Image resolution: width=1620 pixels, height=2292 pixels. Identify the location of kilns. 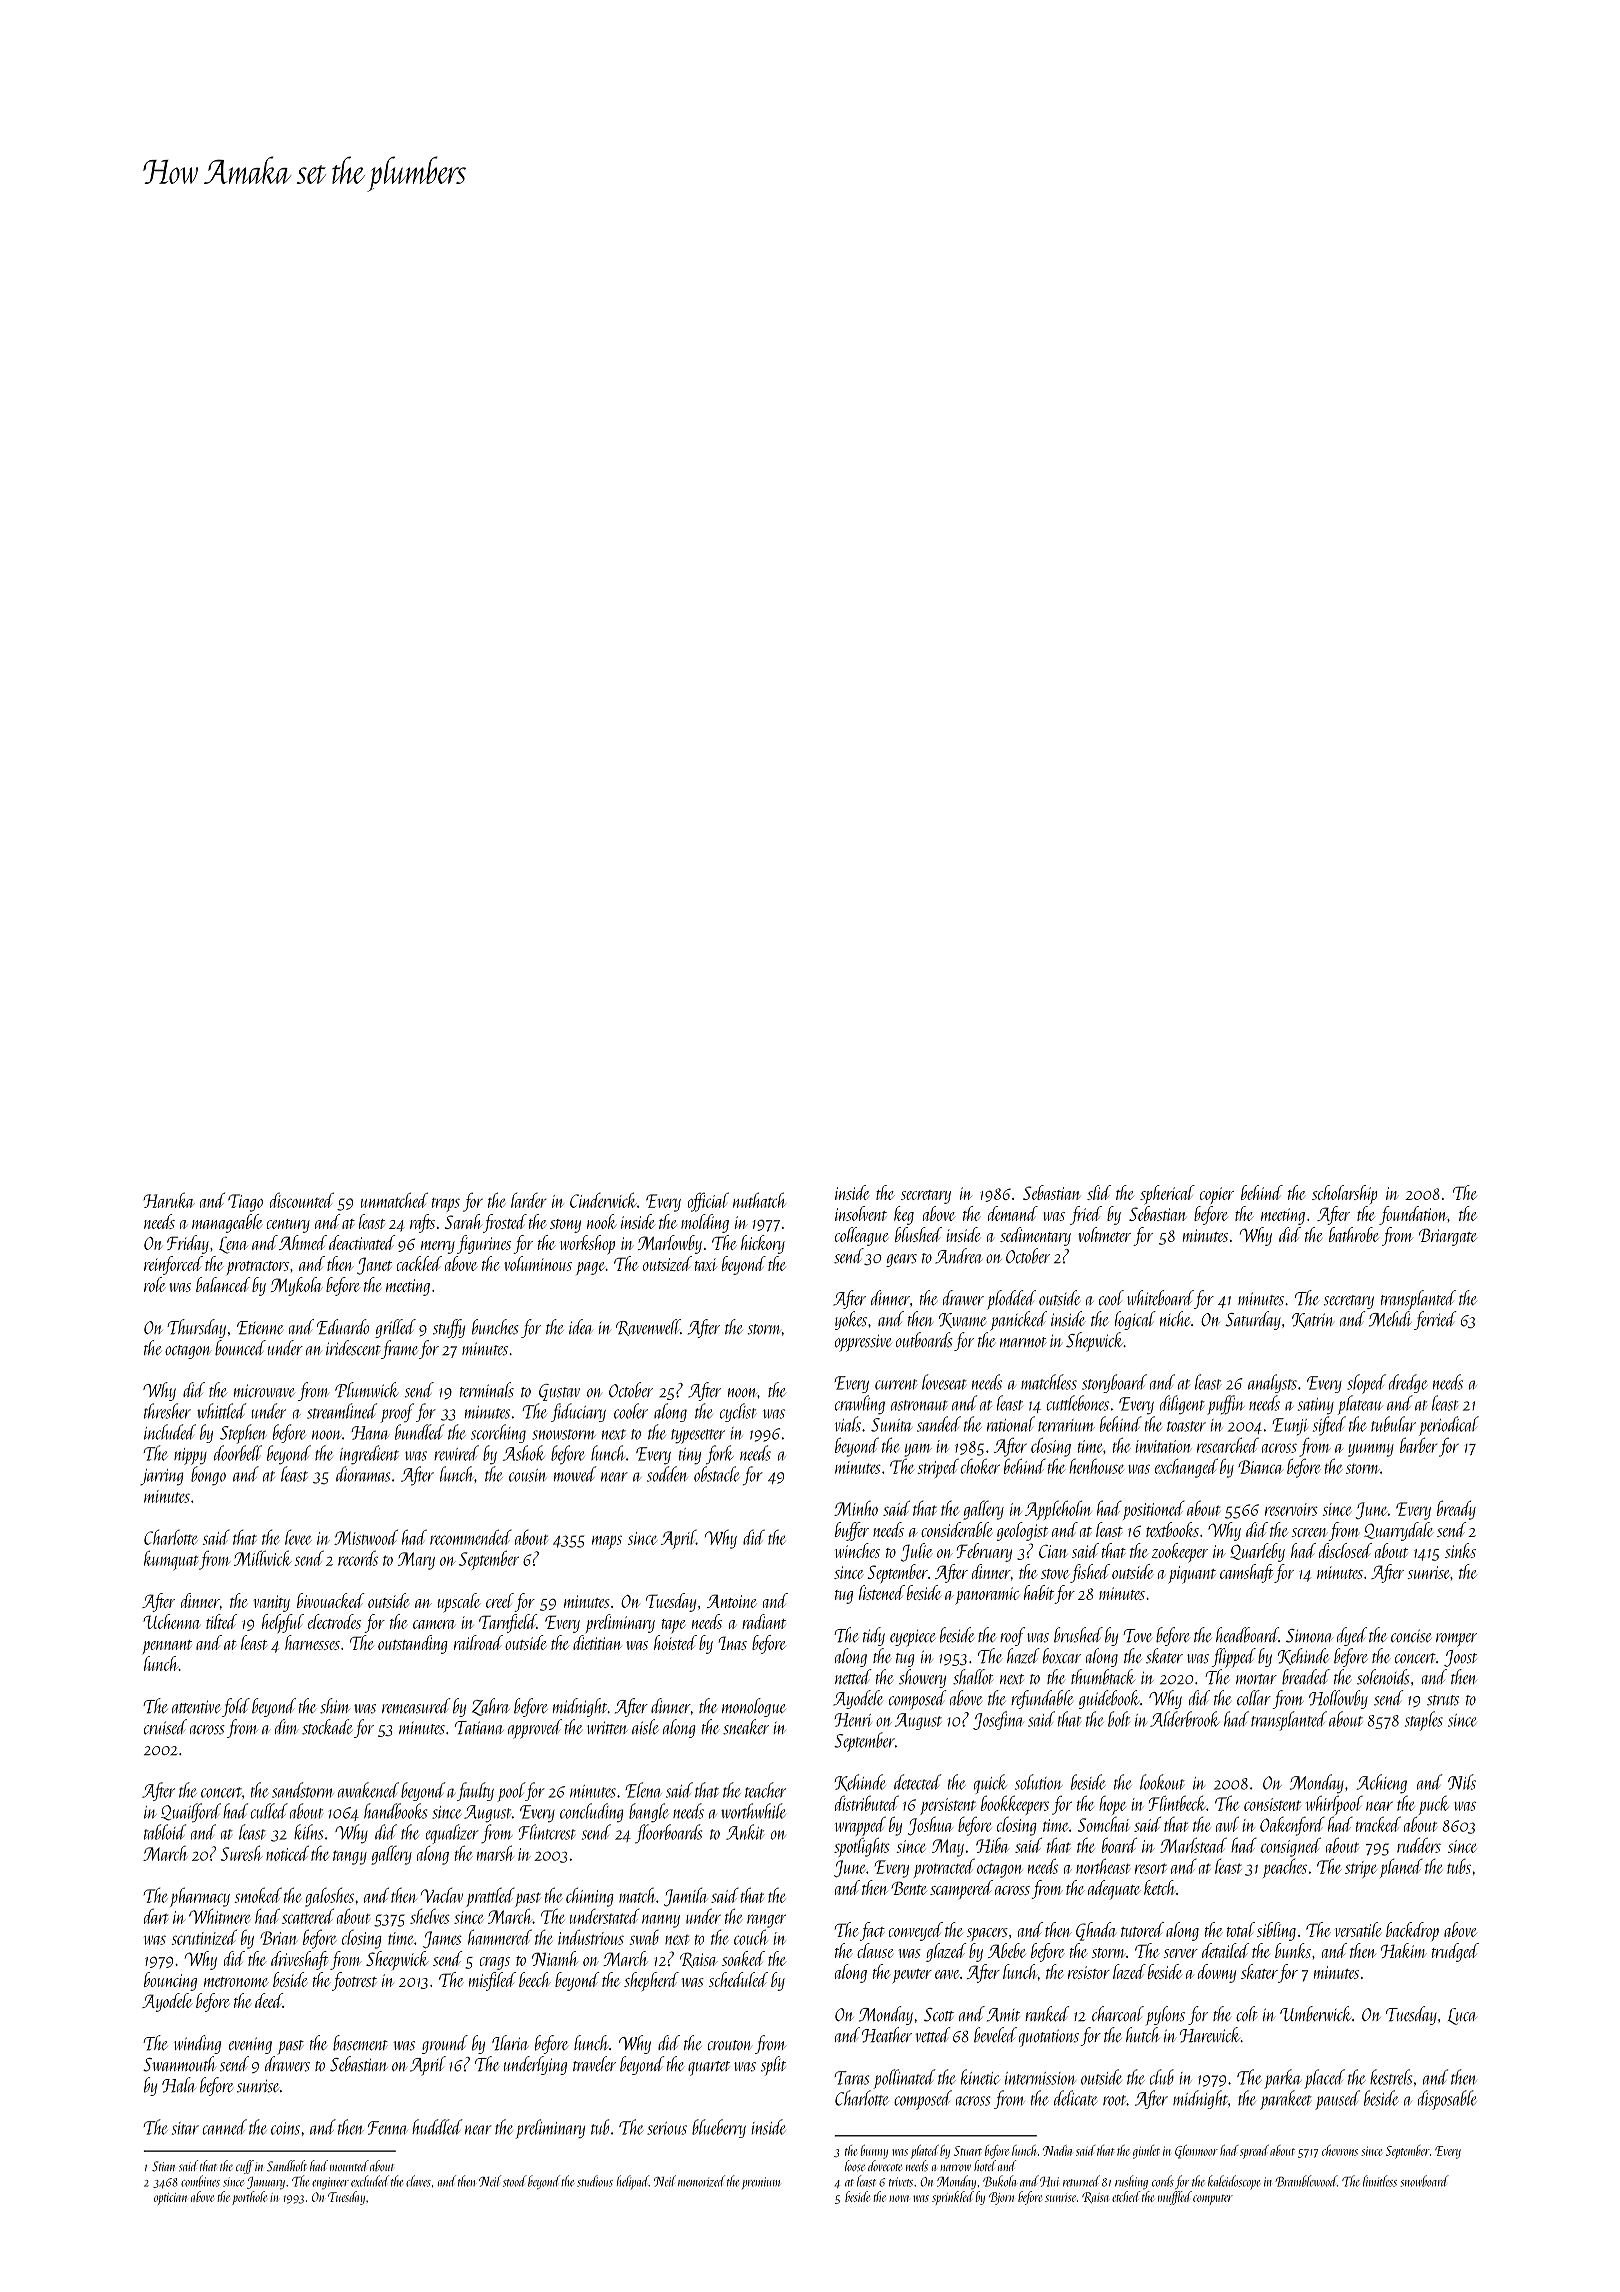
(308, 1832).
